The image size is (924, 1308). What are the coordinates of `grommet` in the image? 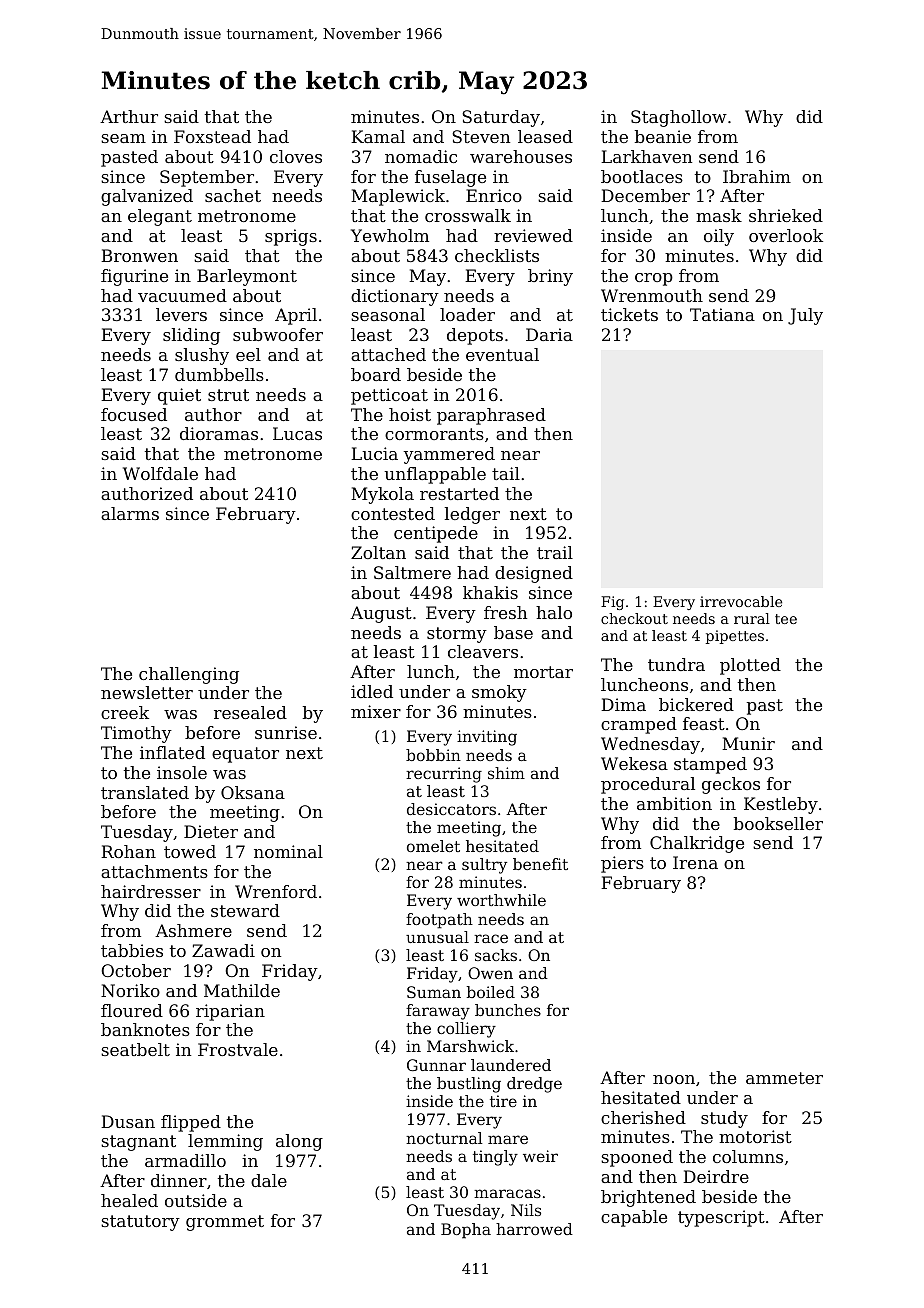 It's located at (225, 1223).
